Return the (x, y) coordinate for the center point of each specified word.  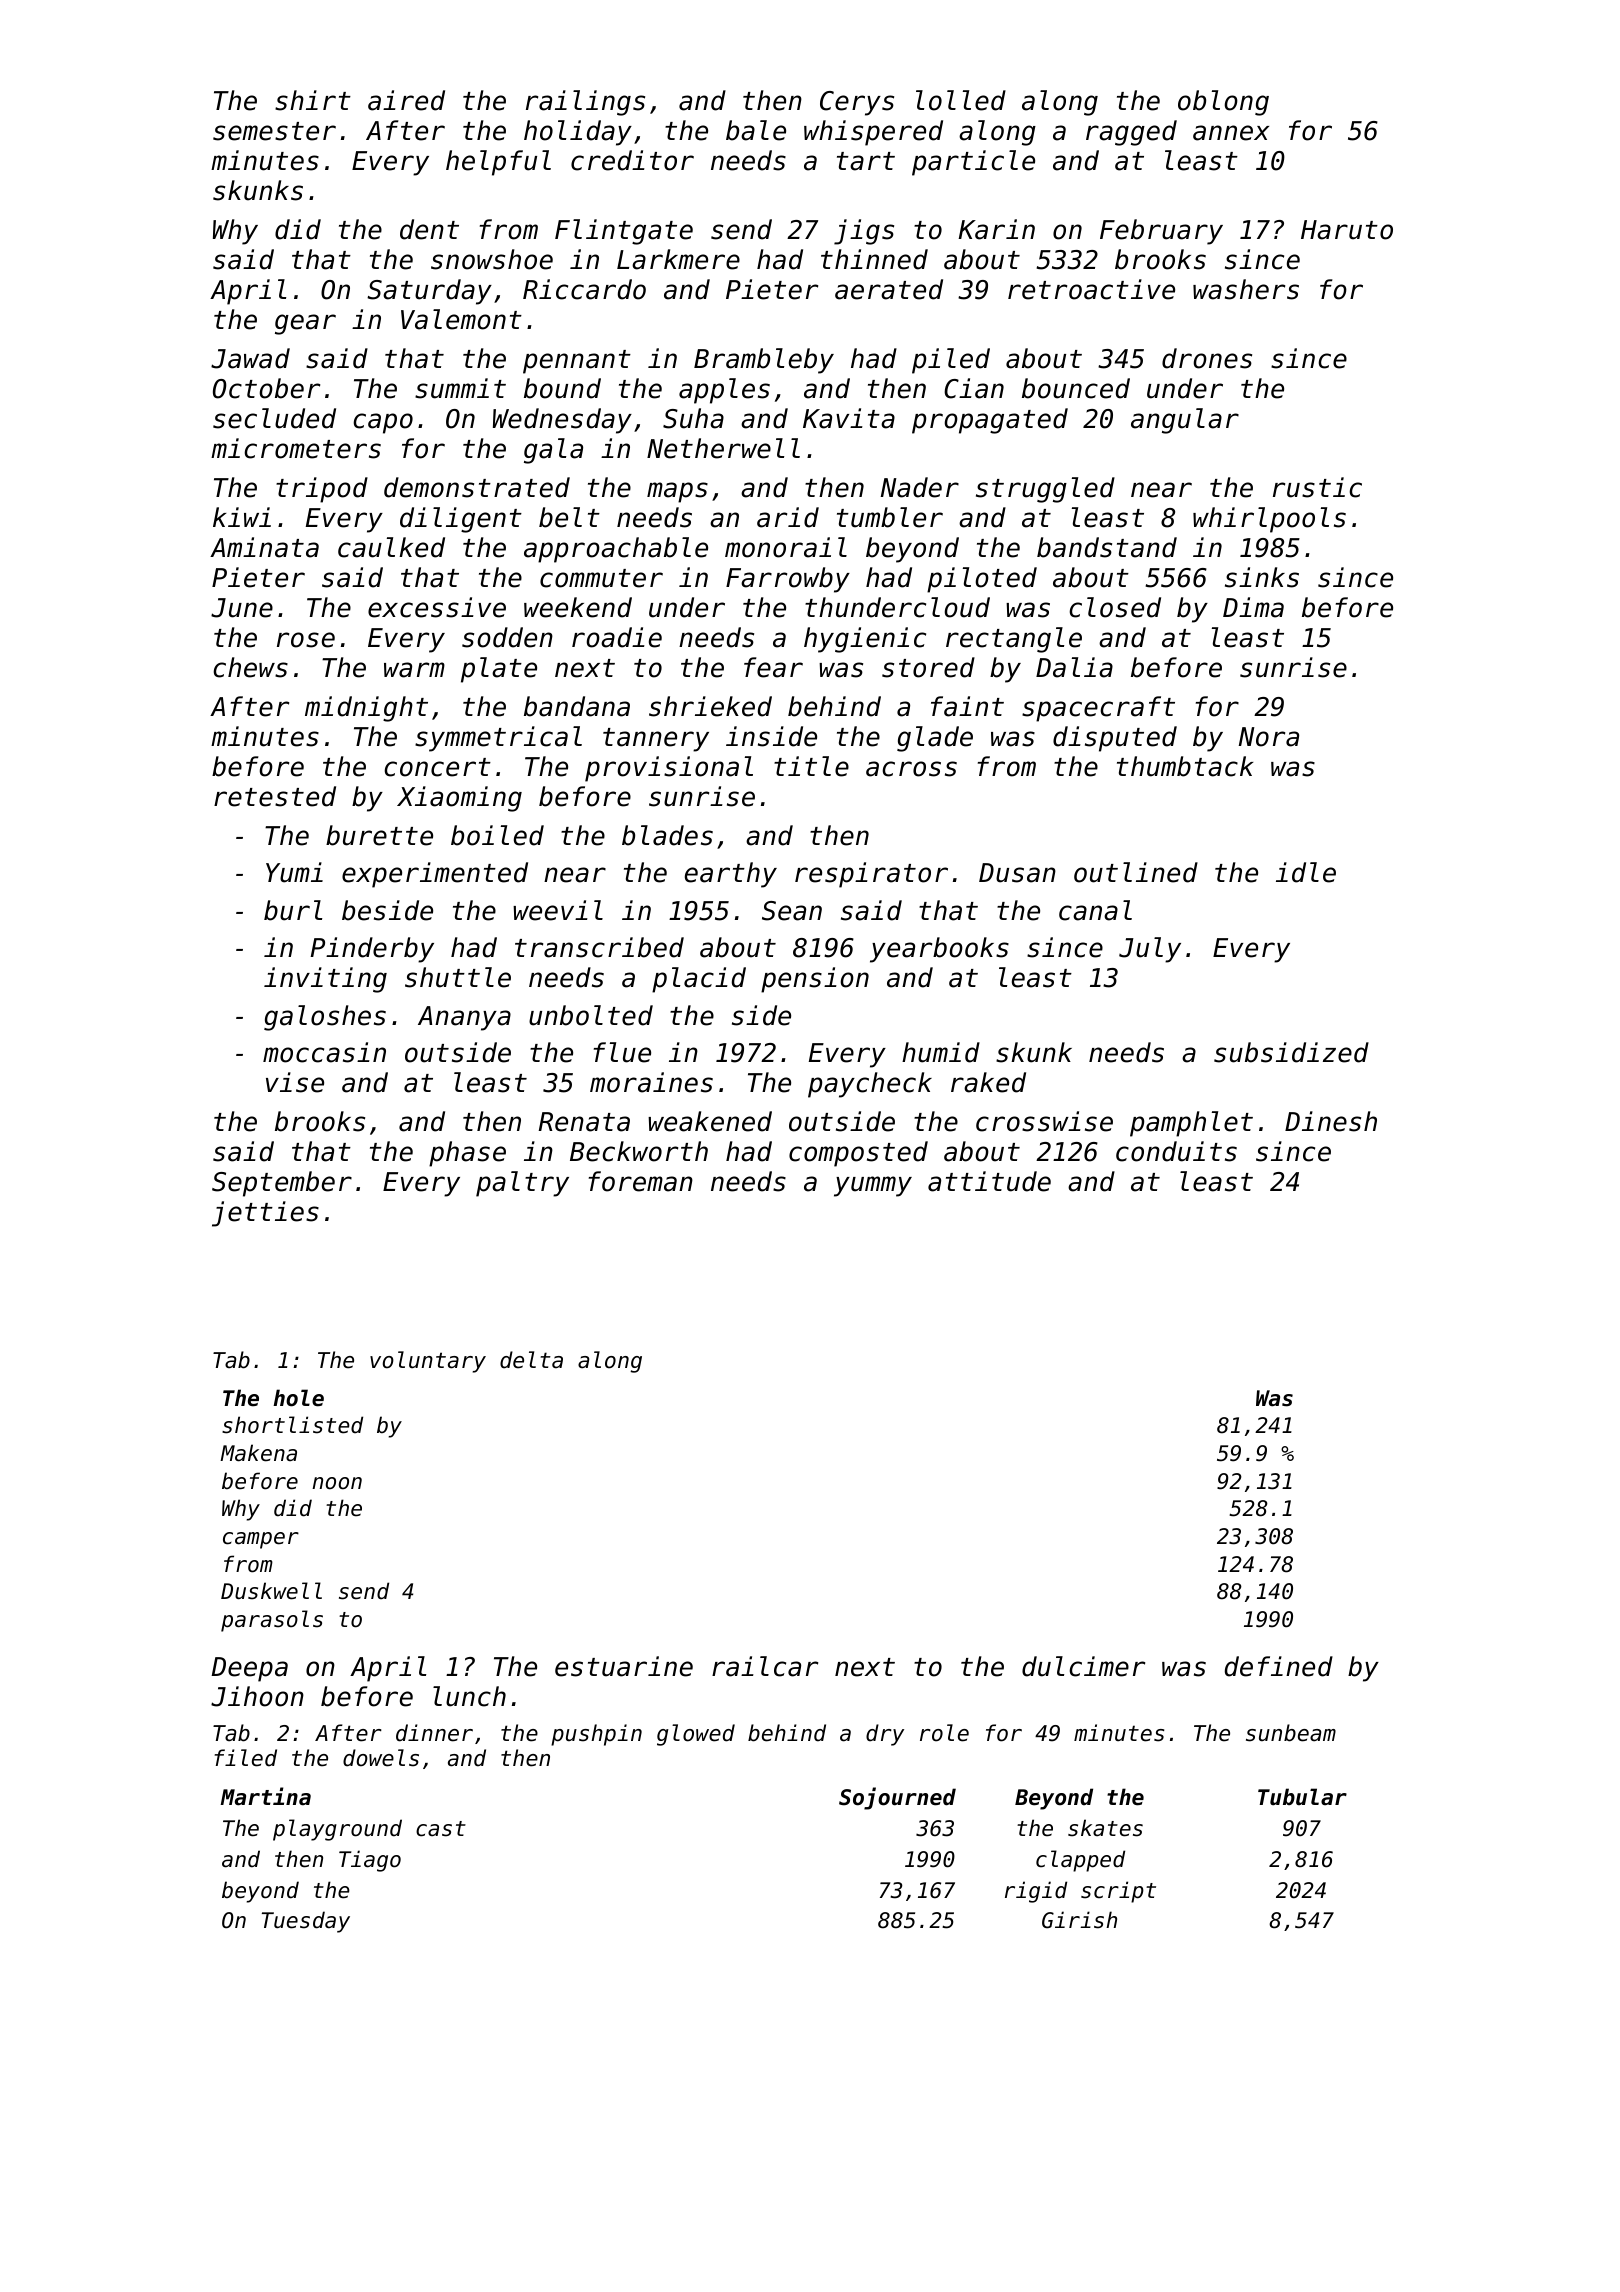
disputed (1115, 739)
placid (699, 980)
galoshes (325, 1018)
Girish (1079, 1920)
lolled (961, 100)
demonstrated (477, 487)
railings (585, 103)
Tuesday (306, 1922)
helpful (498, 163)
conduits (1176, 1151)
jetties (265, 1214)
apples (724, 391)
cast (441, 1829)
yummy (873, 1186)
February (1161, 232)
